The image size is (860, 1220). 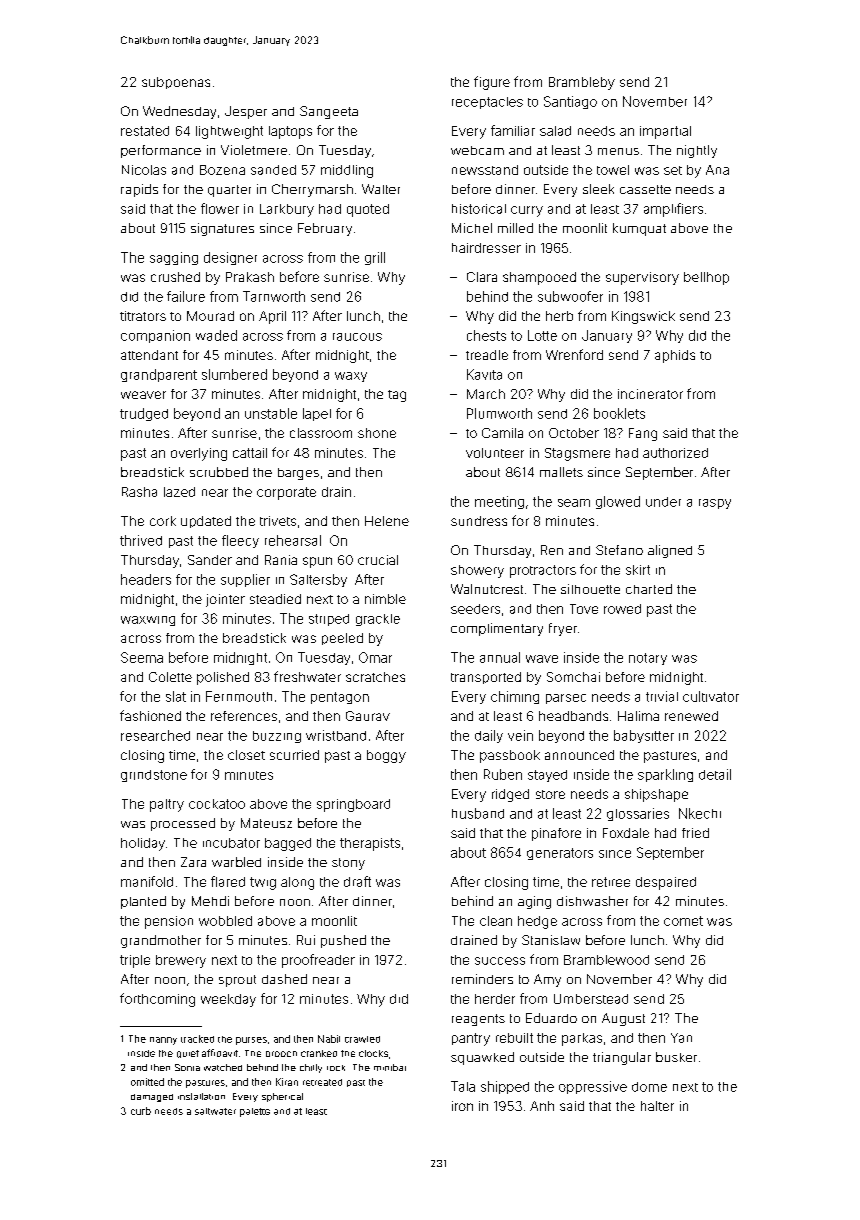 What do you see at coordinates (246, 112) in the document?
I see `Jesper` at bounding box center [246, 112].
